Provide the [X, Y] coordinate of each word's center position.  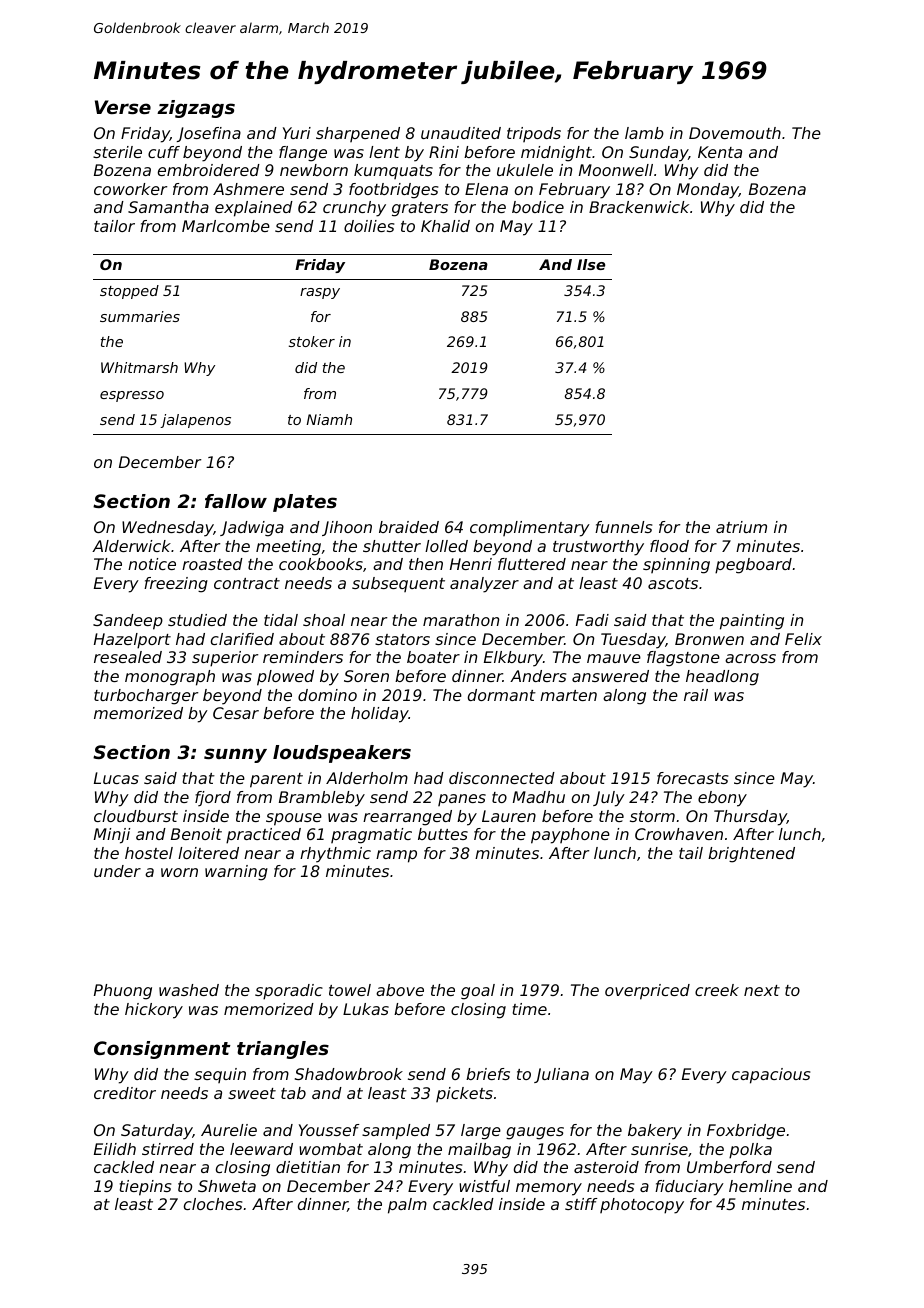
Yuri [297, 133]
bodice [538, 207]
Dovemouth [735, 133]
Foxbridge [746, 1132]
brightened [751, 855]
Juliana [561, 1075]
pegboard [753, 566]
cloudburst [136, 816]
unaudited [461, 133]
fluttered [532, 564]
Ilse [591, 264]
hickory [154, 1011]
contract [247, 583]
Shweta [227, 1186]
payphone [570, 836]
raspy [320, 293]
